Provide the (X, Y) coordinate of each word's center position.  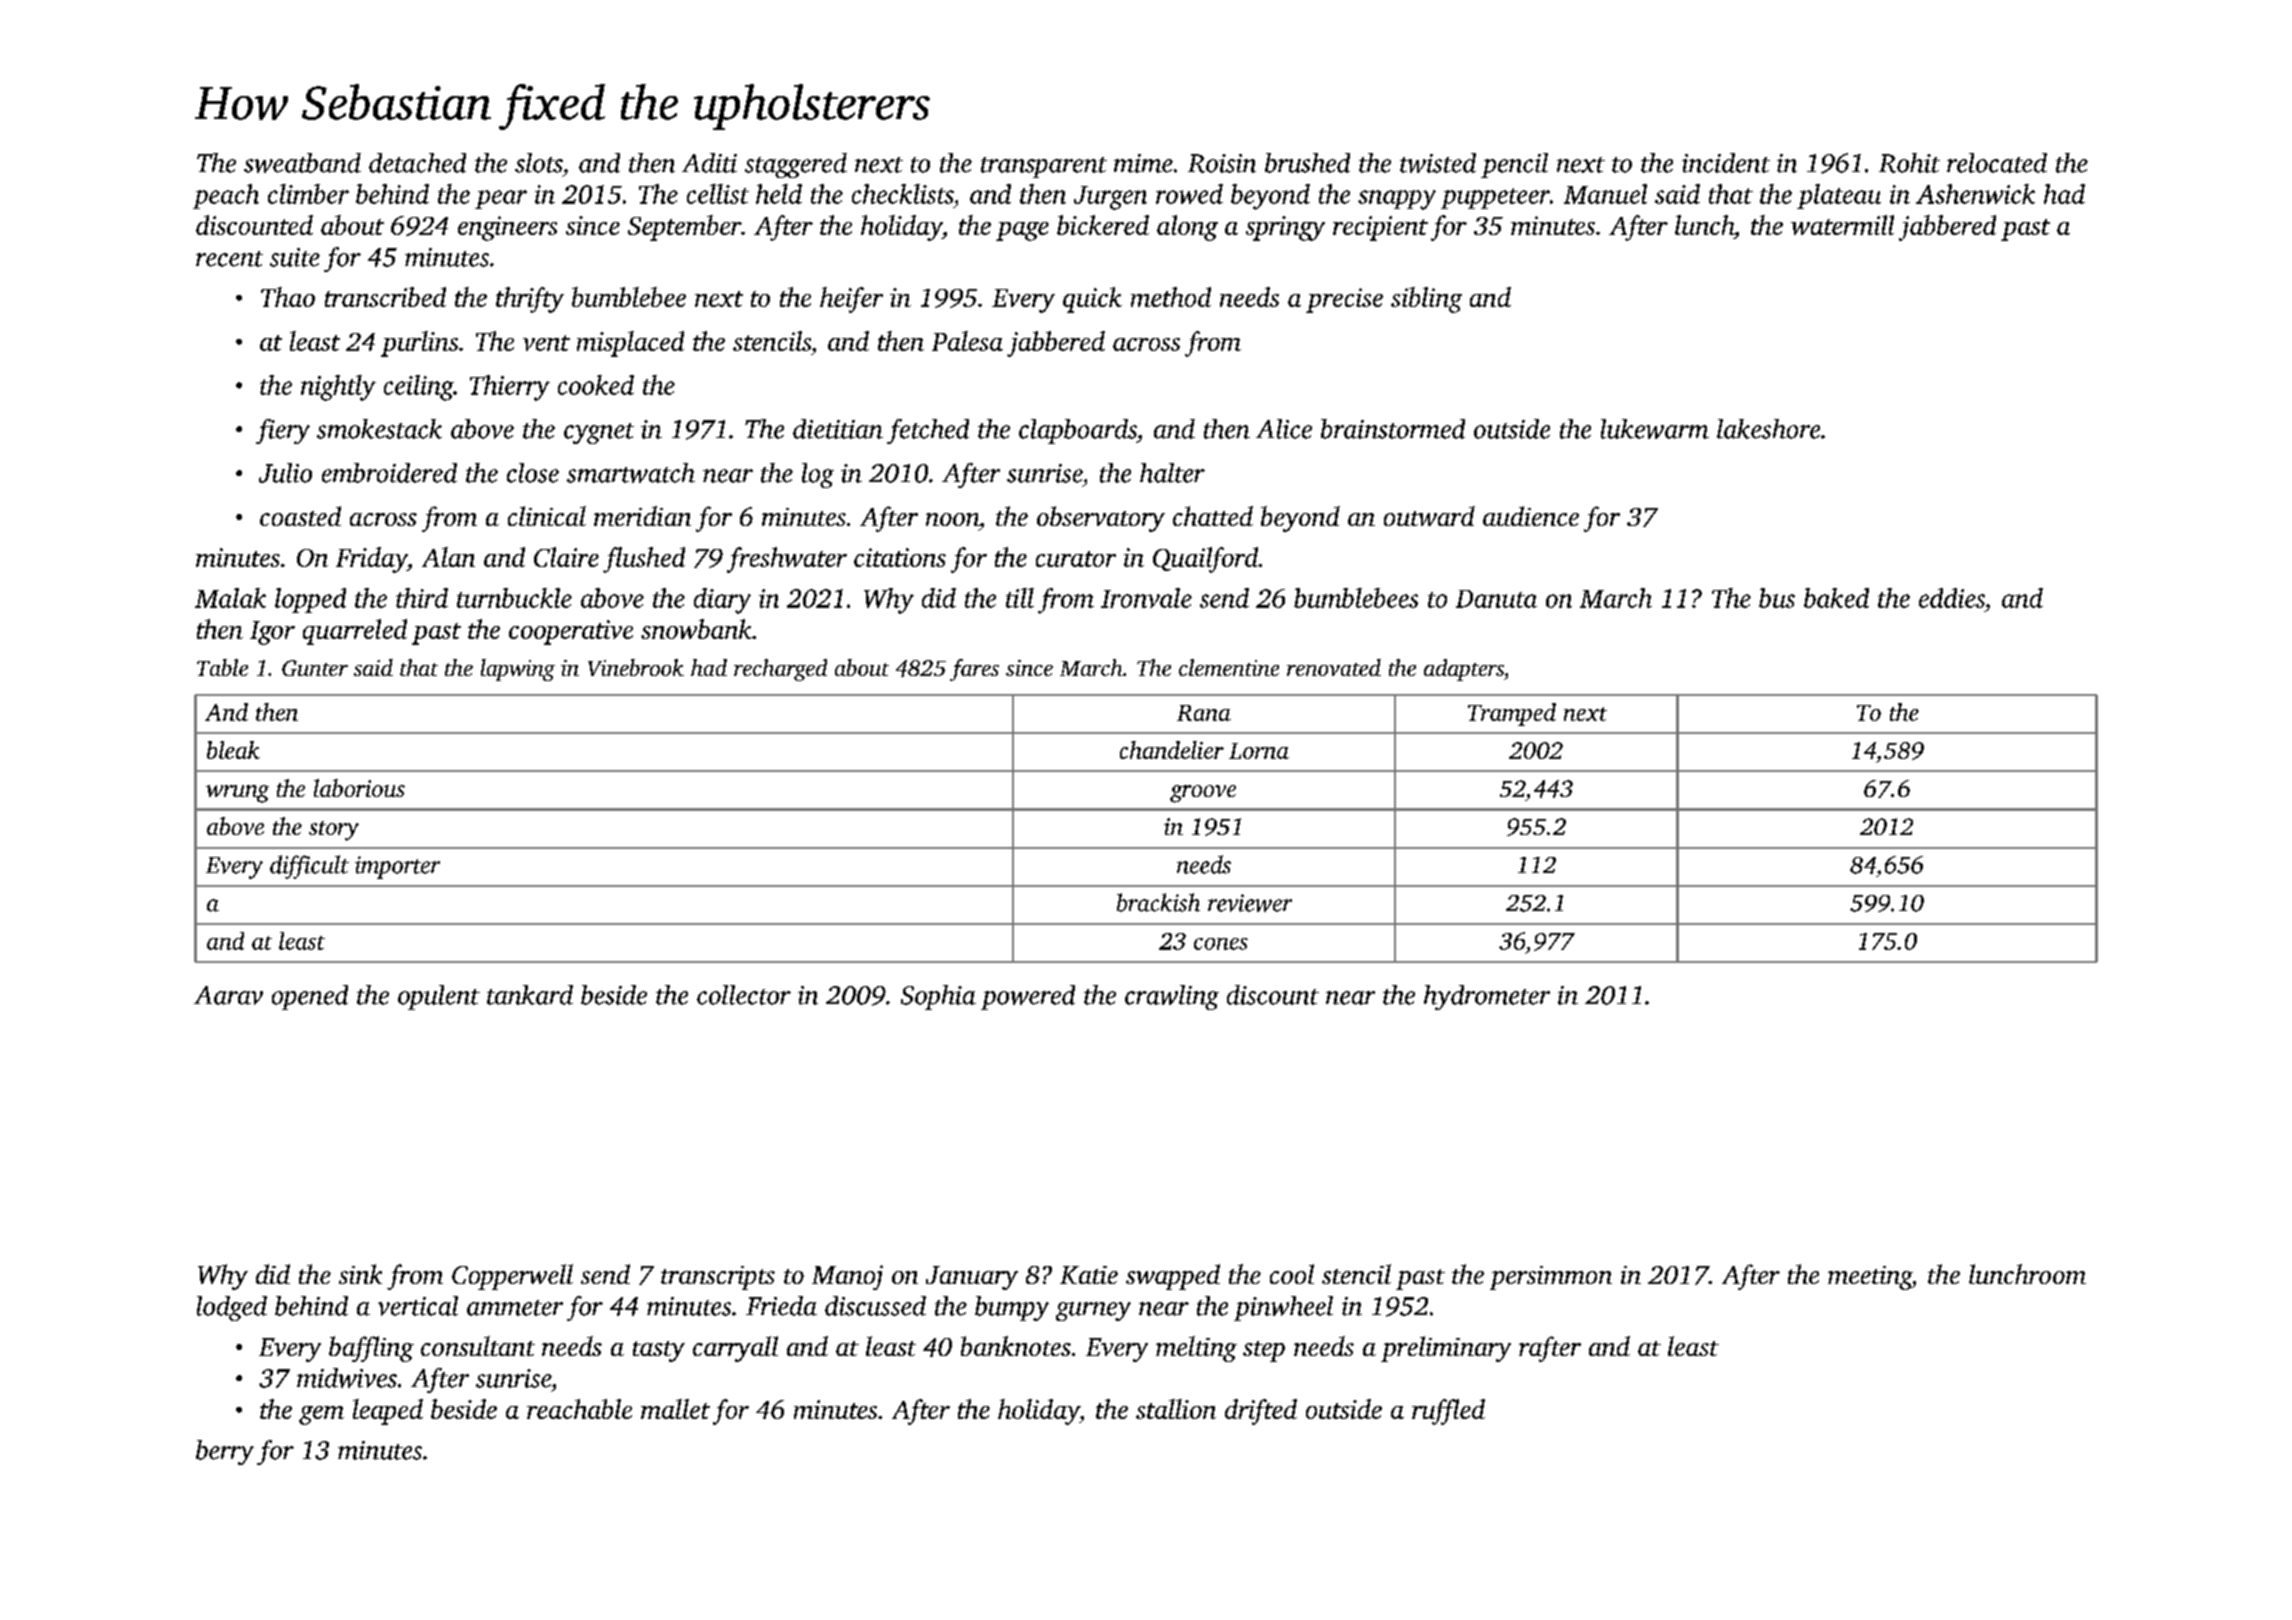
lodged (232, 1308)
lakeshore (1768, 429)
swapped (1173, 1277)
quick (1092, 300)
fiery (283, 431)
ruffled (1448, 1412)
